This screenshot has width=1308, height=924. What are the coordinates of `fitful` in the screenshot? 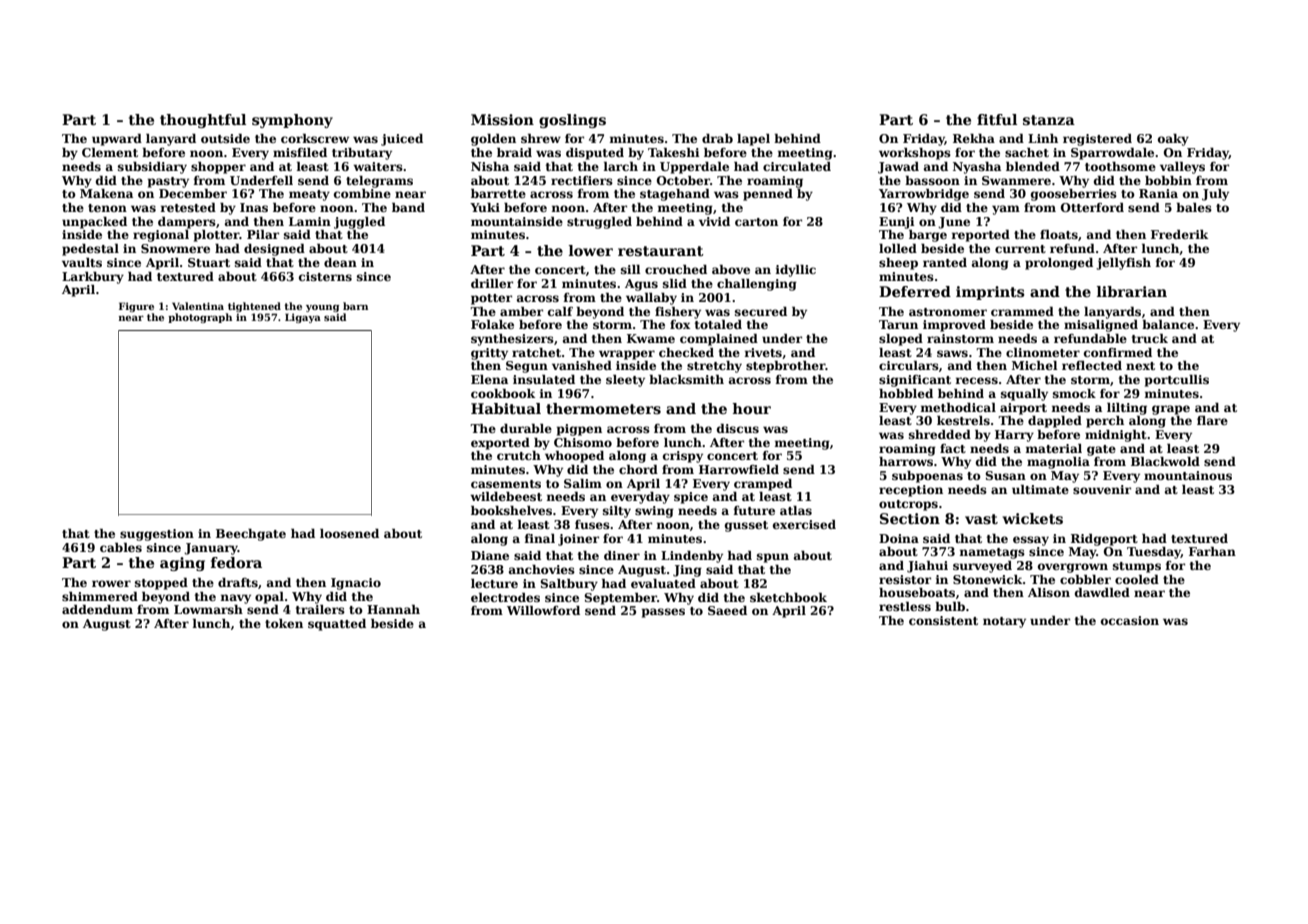 It's located at (997, 119).
